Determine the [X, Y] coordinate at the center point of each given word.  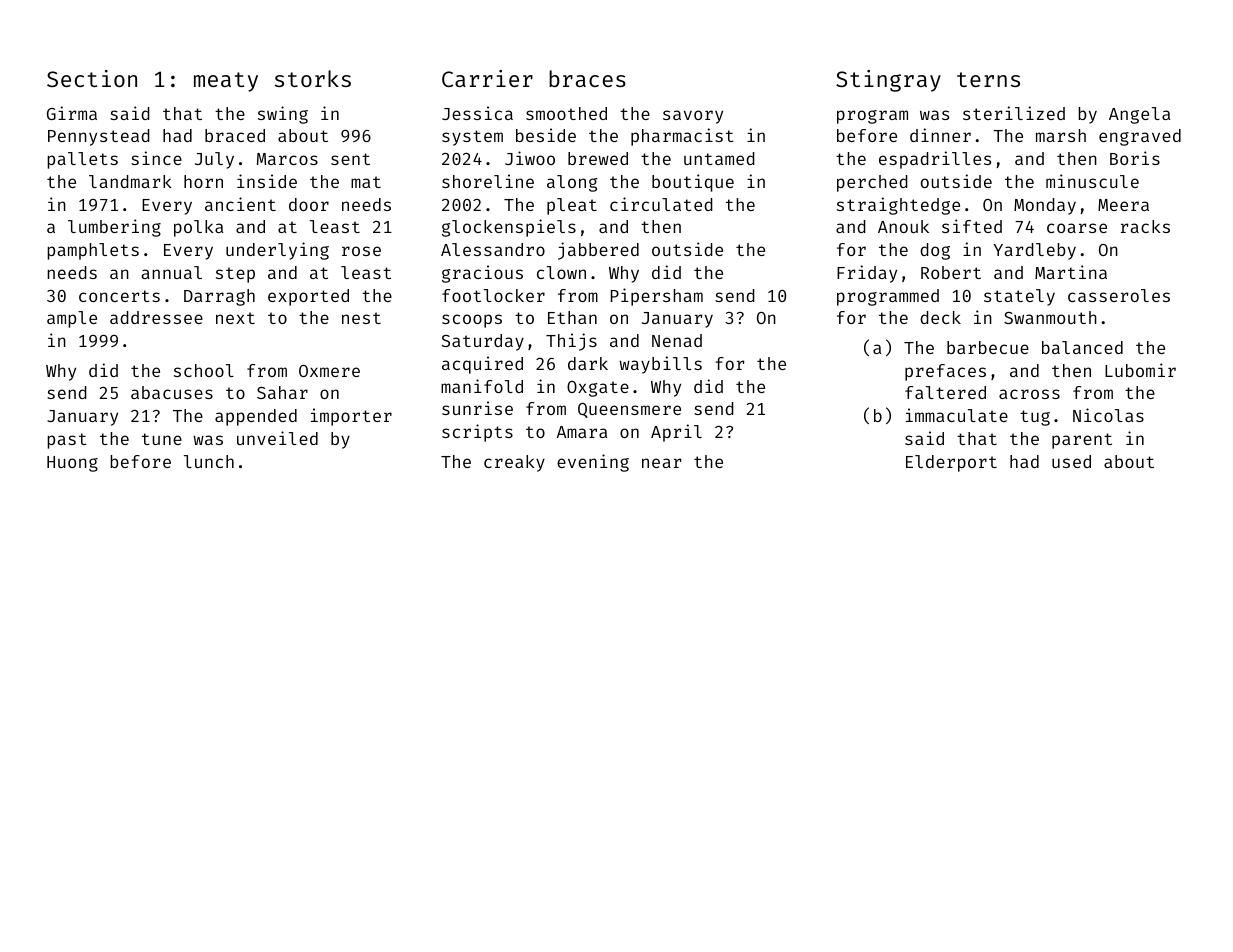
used [1071, 461]
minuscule [1092, 181]
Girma [72, 113]
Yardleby [1034, 251]
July [214, 160]
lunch [209, 461]
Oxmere [329, 371]
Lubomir [1140, 370]
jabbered [598, 251]
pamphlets [93, 251]
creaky [514, 463]
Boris [1135, 158]
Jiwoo [530, 158]
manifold [482, 386]
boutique [693, 183]
